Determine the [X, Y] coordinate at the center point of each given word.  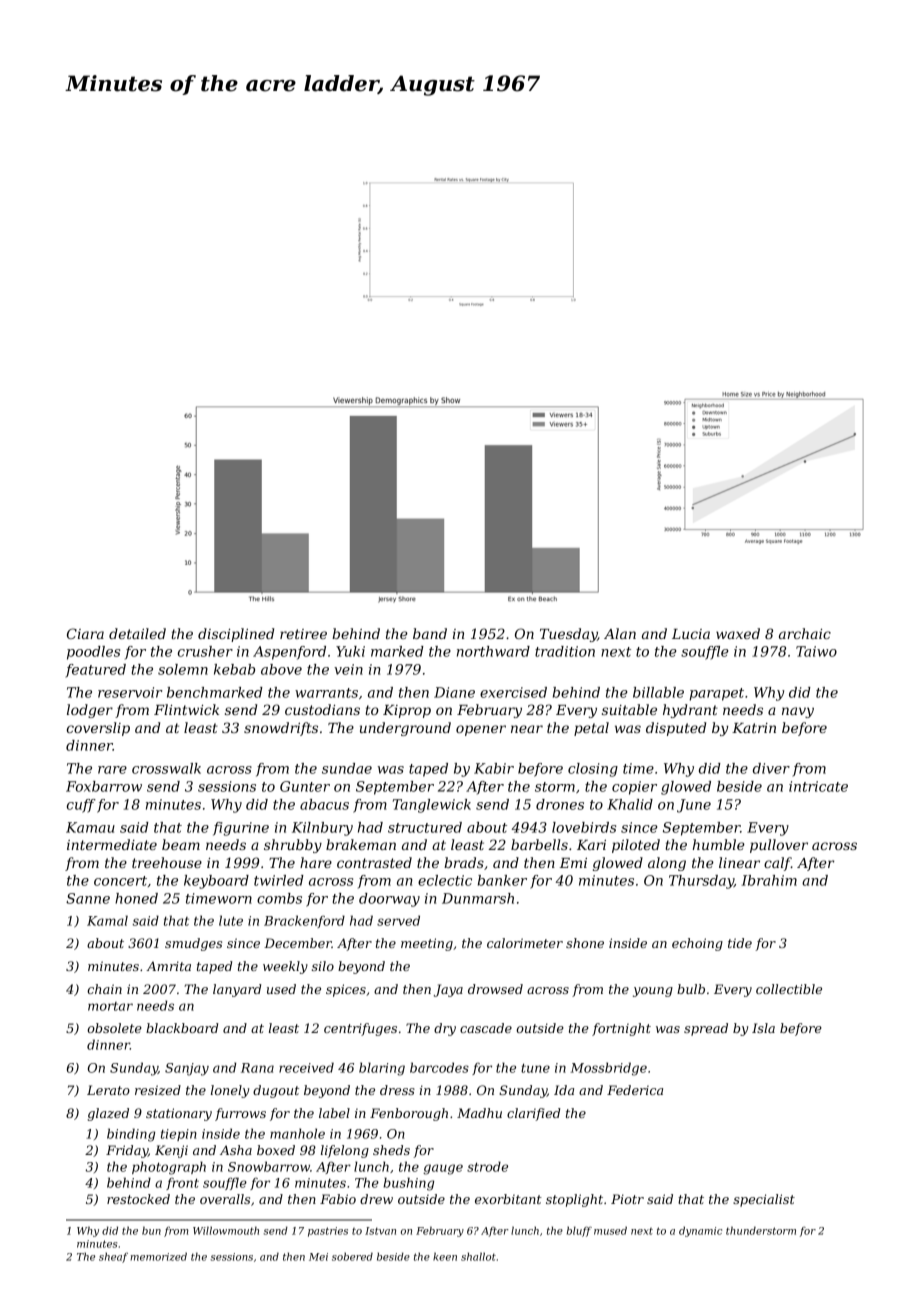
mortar [110, 1006]
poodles [93, 653]
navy [798, 712]
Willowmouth [226, 1230]
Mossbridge [609, 1069]
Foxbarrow [104, 786]
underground [405, 729]
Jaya [448, 990]
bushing [408, 1184]
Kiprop [407, 711]
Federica [635, 1090]
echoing [697, 944]
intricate [818, 786]
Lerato [108, 1090]
